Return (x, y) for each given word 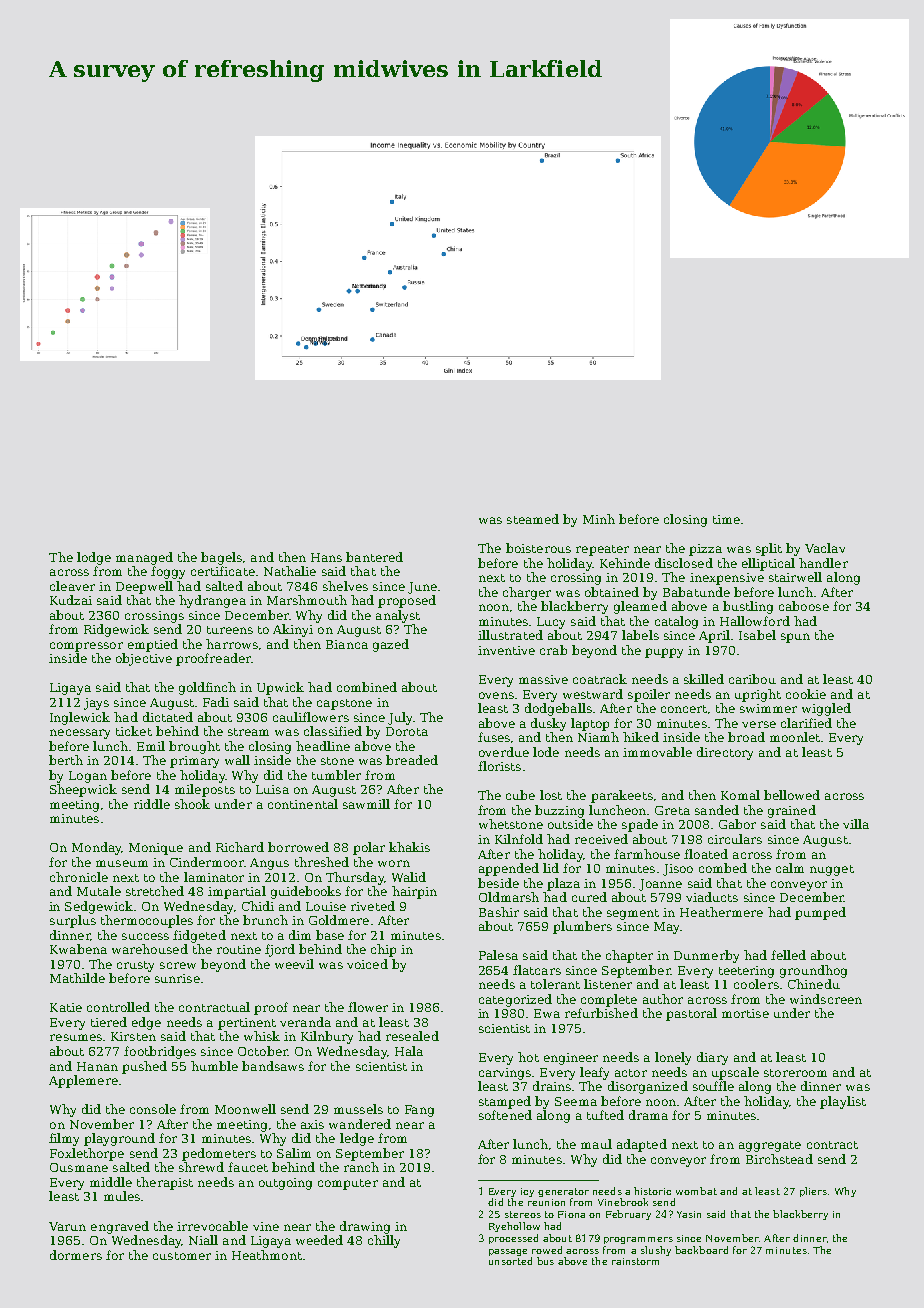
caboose (804, 606)
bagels (221, 558)
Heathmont (267, 1255)
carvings (505, 1074)
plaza (563, 884)
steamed (533, 519)
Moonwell (245, 1109)
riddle (152, 804)
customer (182, 1256)
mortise (745, 1013)
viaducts (712, 897)
